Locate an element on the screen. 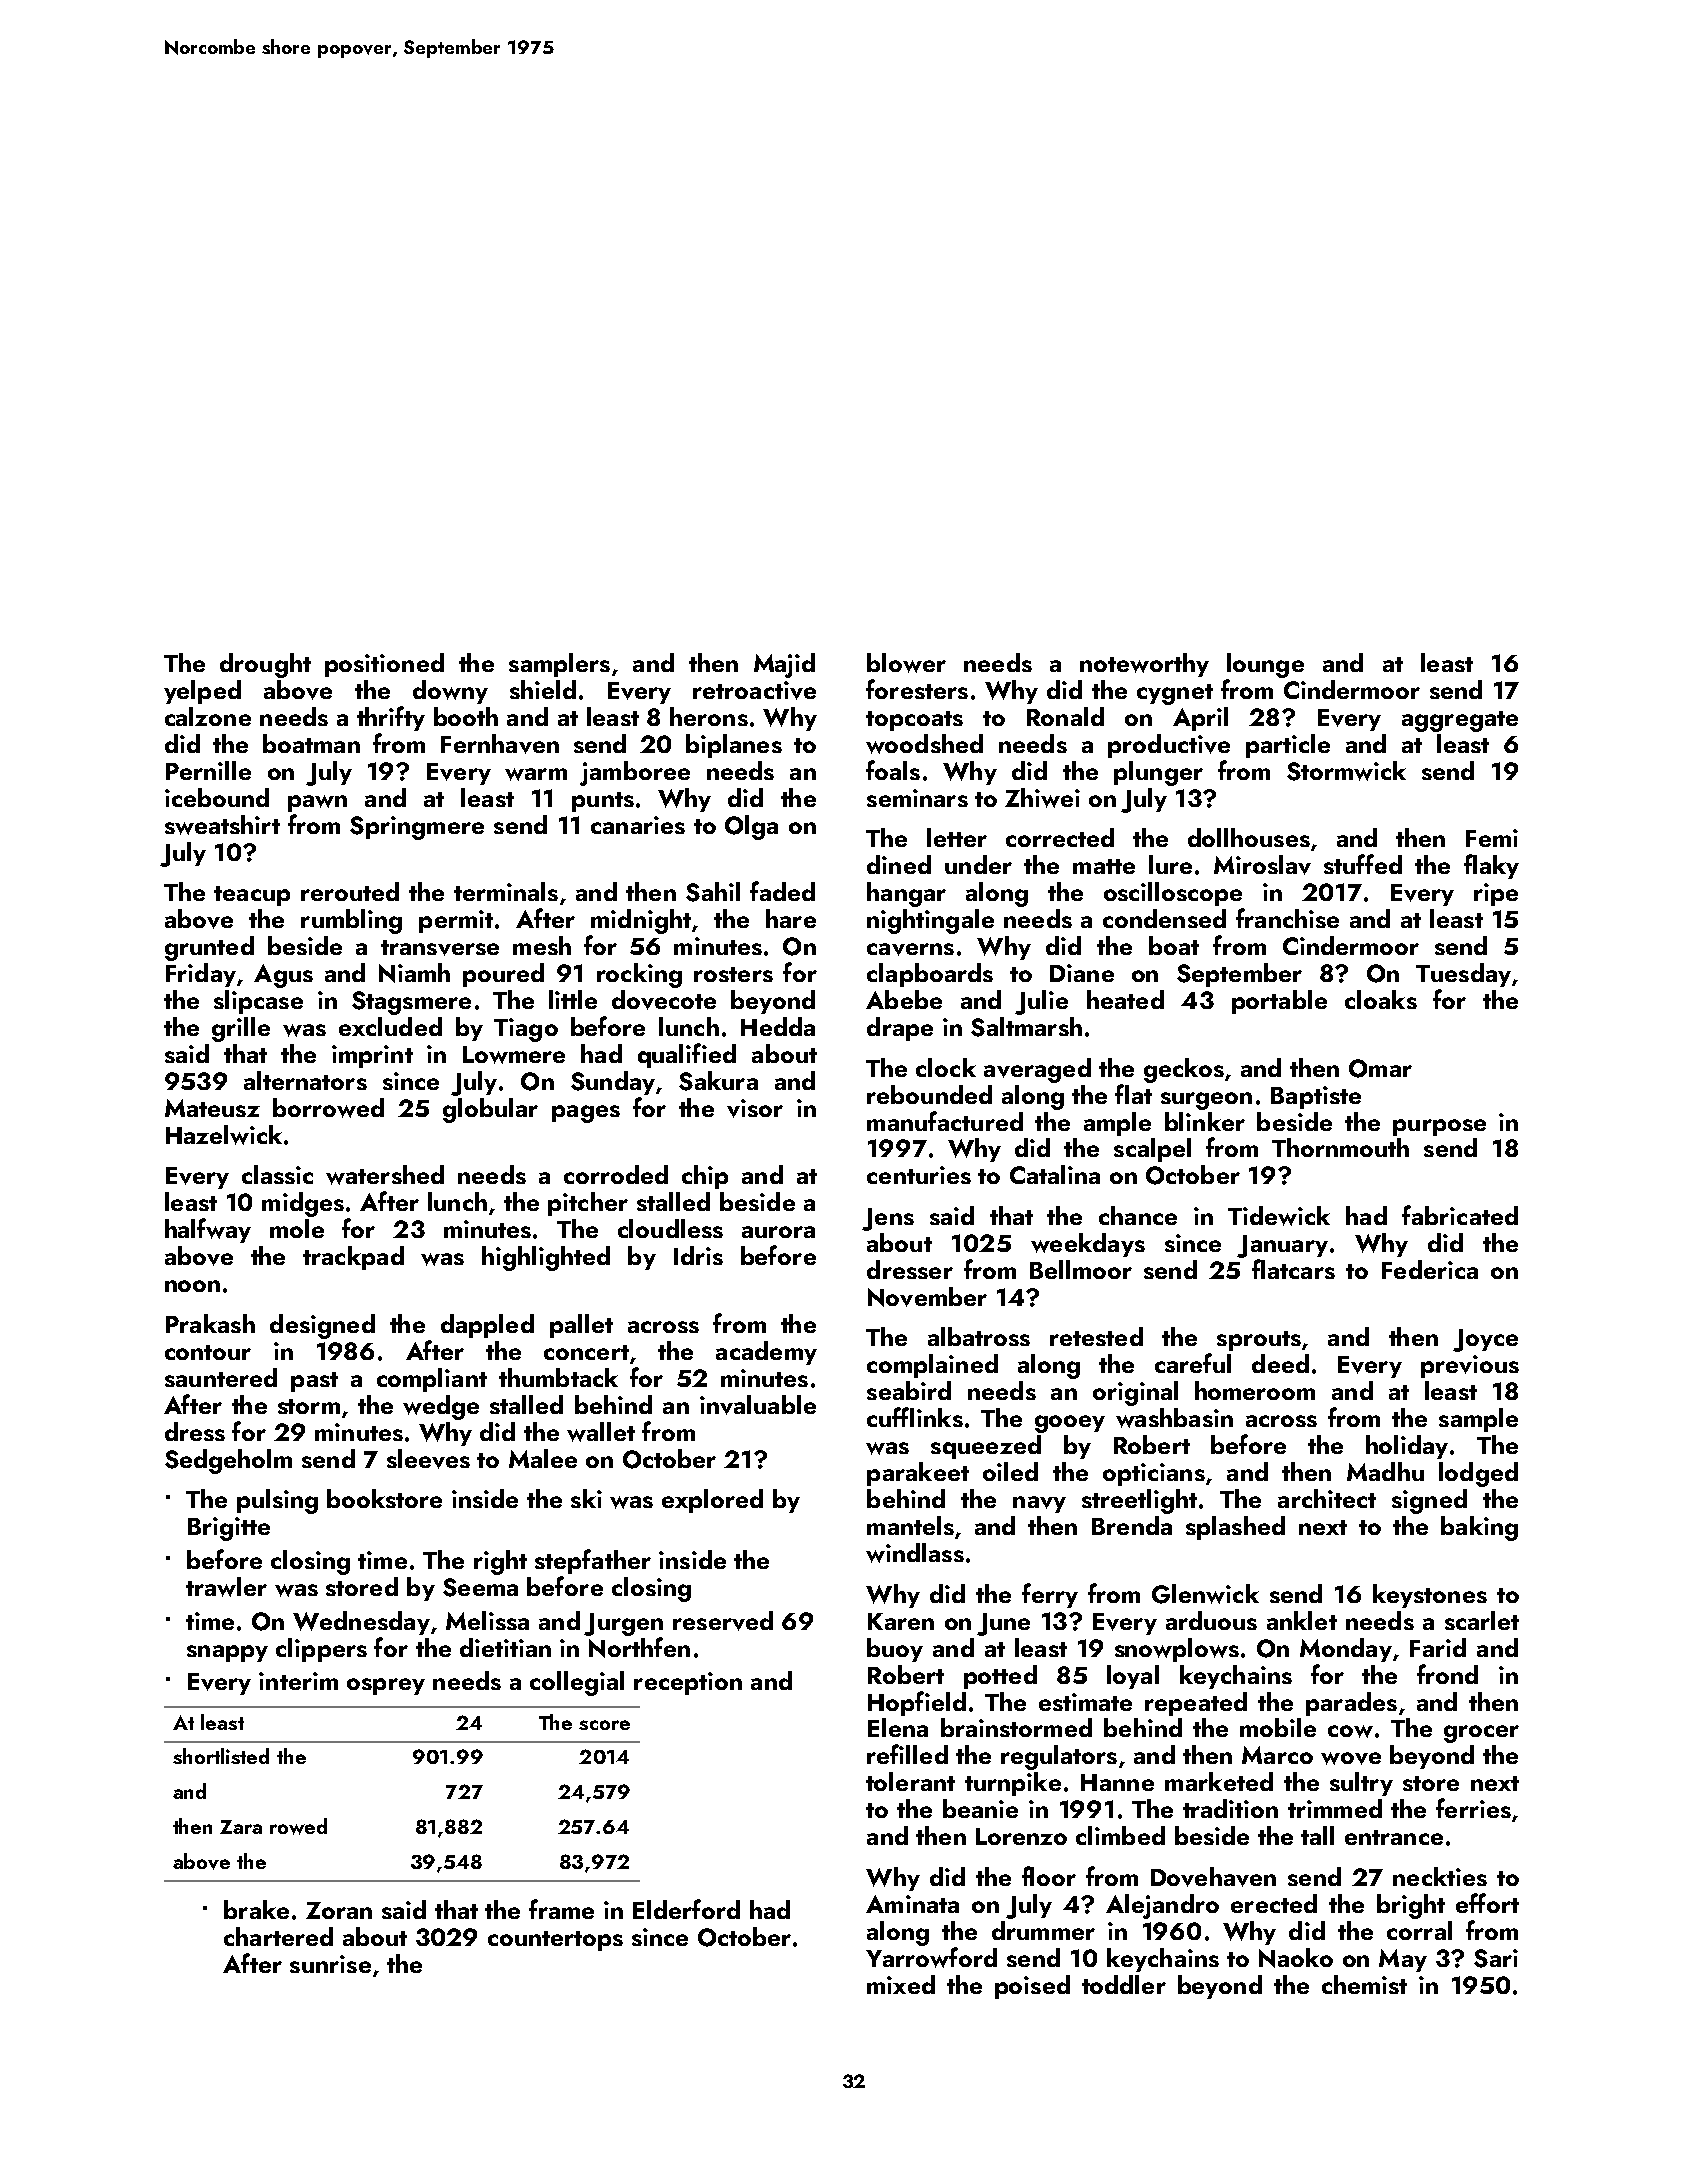  noteworthy is located at coordinates (1144, 665).
